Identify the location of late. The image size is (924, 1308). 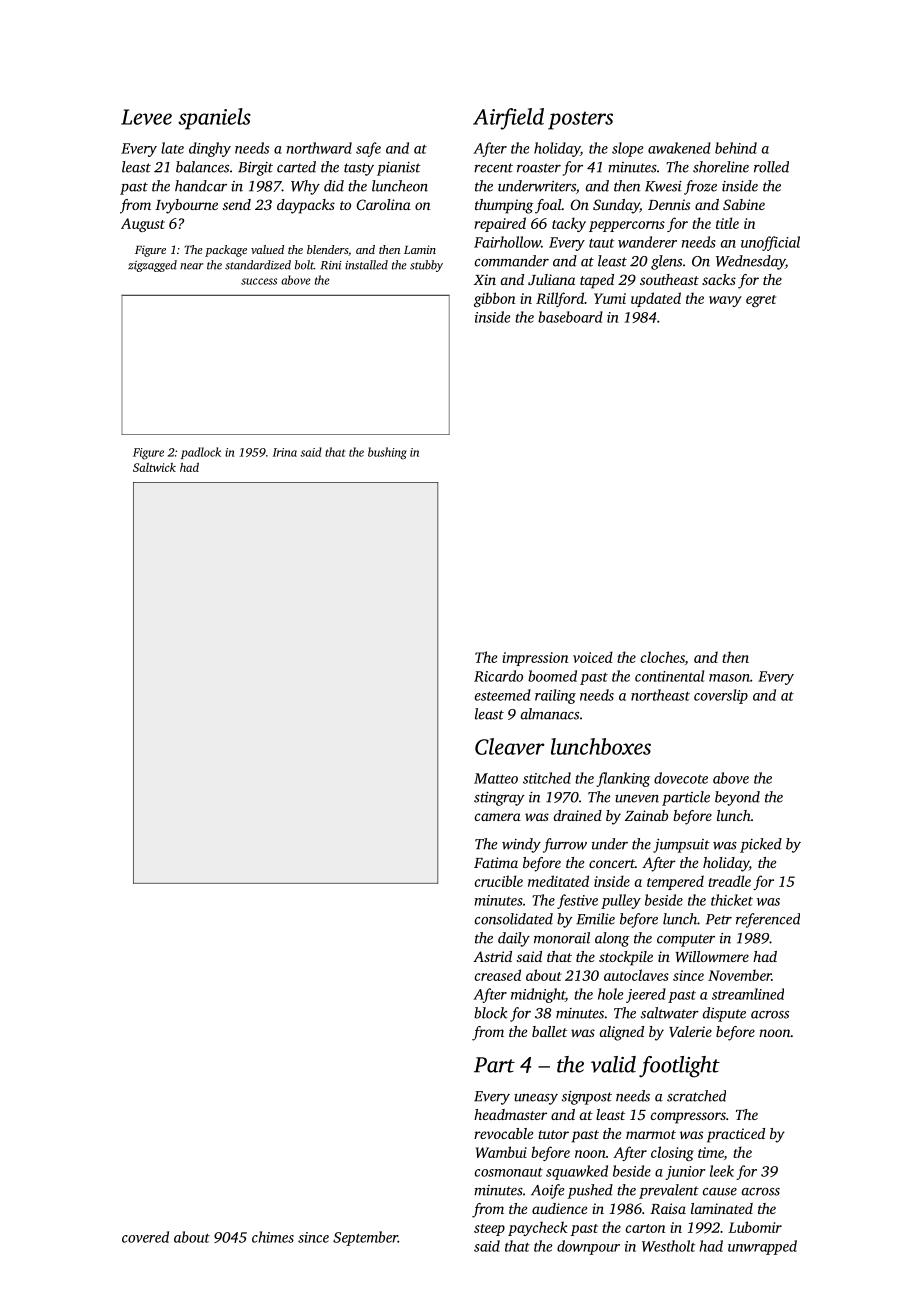
(172, 148).
